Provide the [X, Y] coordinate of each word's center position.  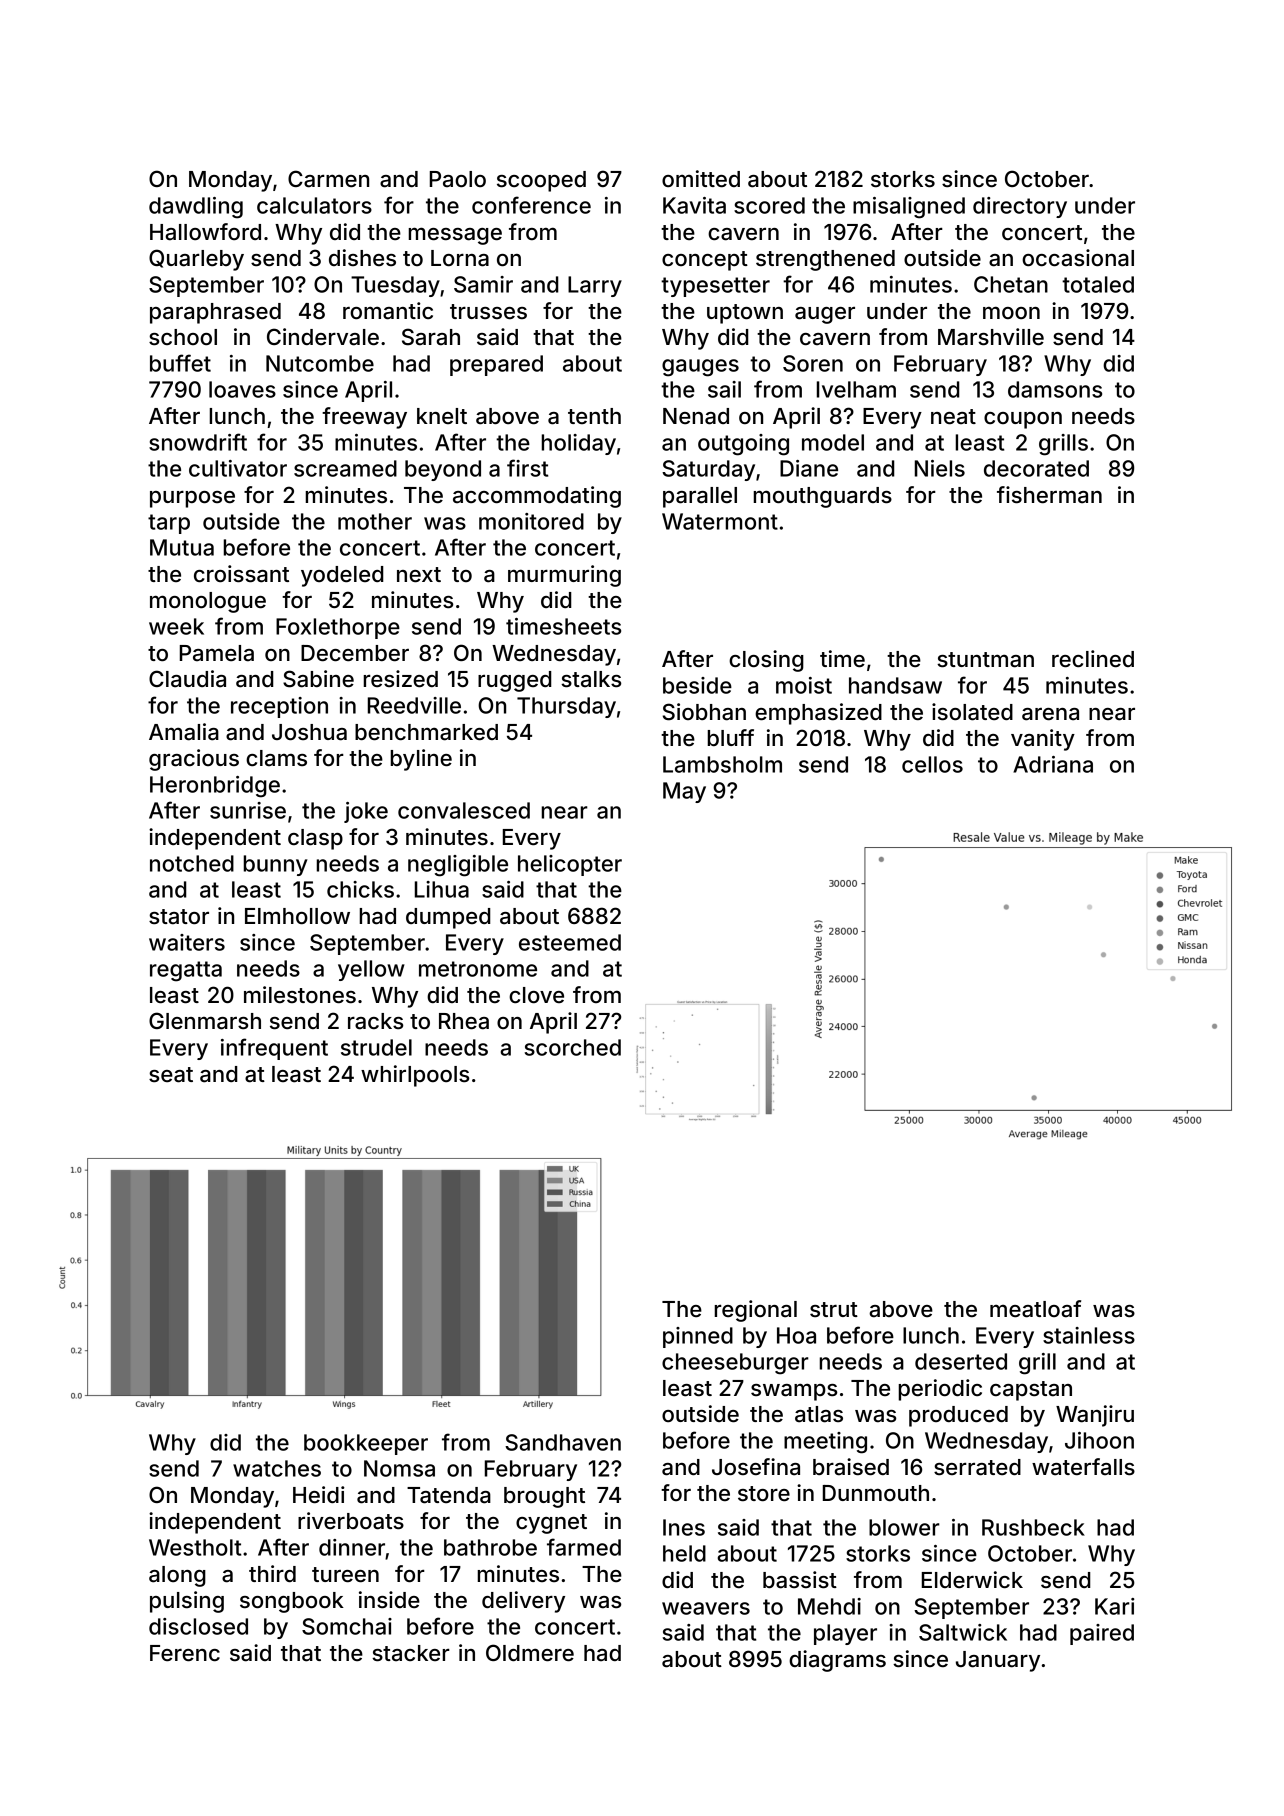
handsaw [895, 685]
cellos [932, 764]
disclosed [198, 1626]
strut [834, 1309]
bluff [731, 737]
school [183, 337]
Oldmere [530, 1653]
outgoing [743, 445]
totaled [1098, 284]
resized [401, 679]
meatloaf [1035, 1309]
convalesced [464, 810]
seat [171, 1075]
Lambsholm [722, 764]
